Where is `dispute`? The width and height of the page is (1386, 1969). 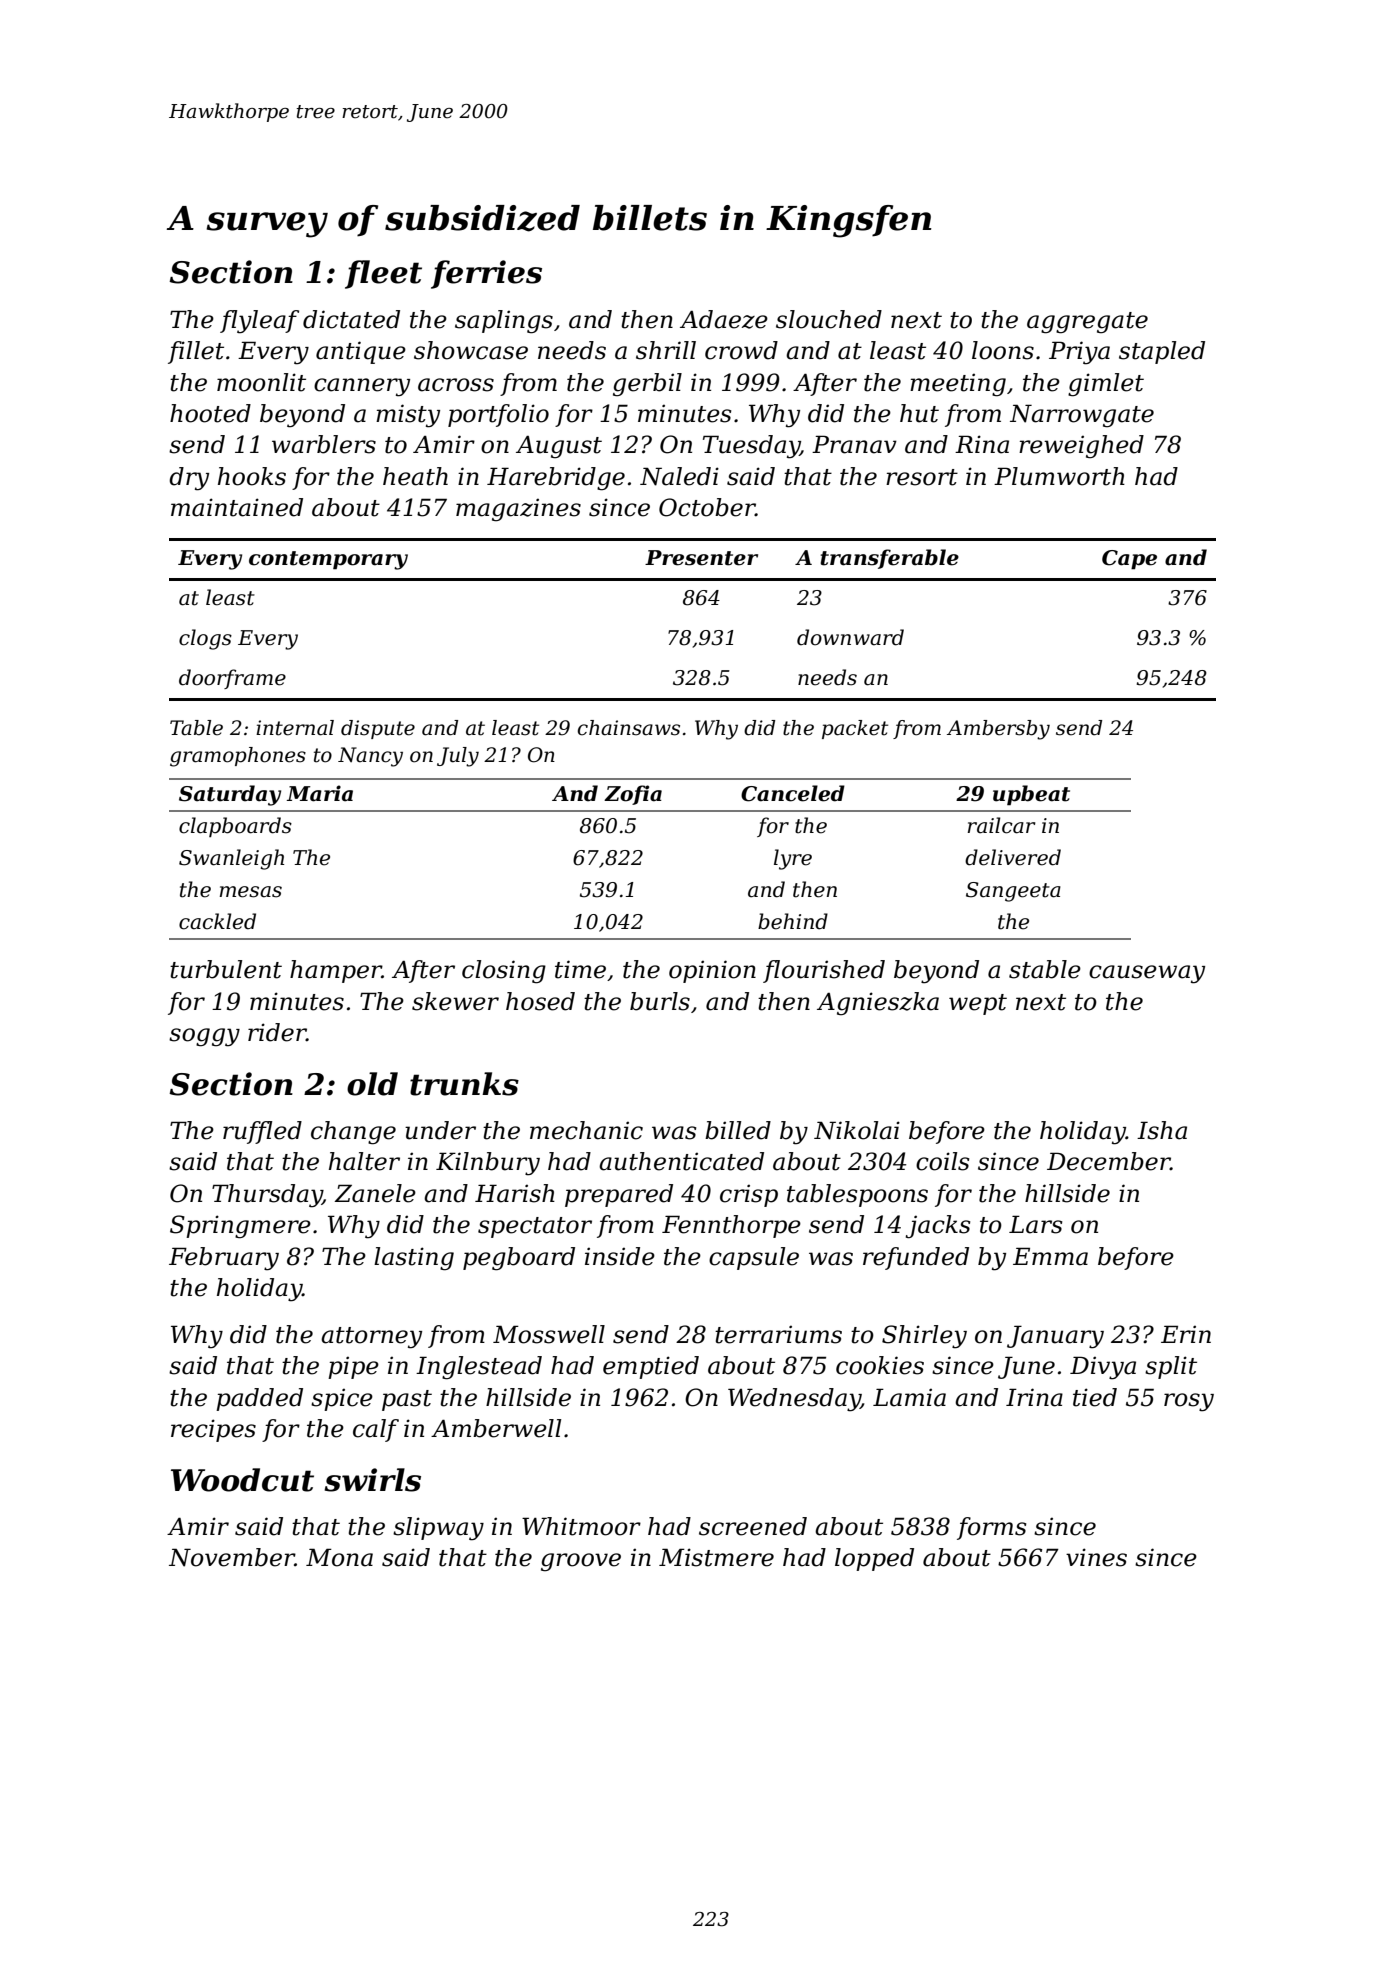 dispute is located at coordinates (378, 729).
